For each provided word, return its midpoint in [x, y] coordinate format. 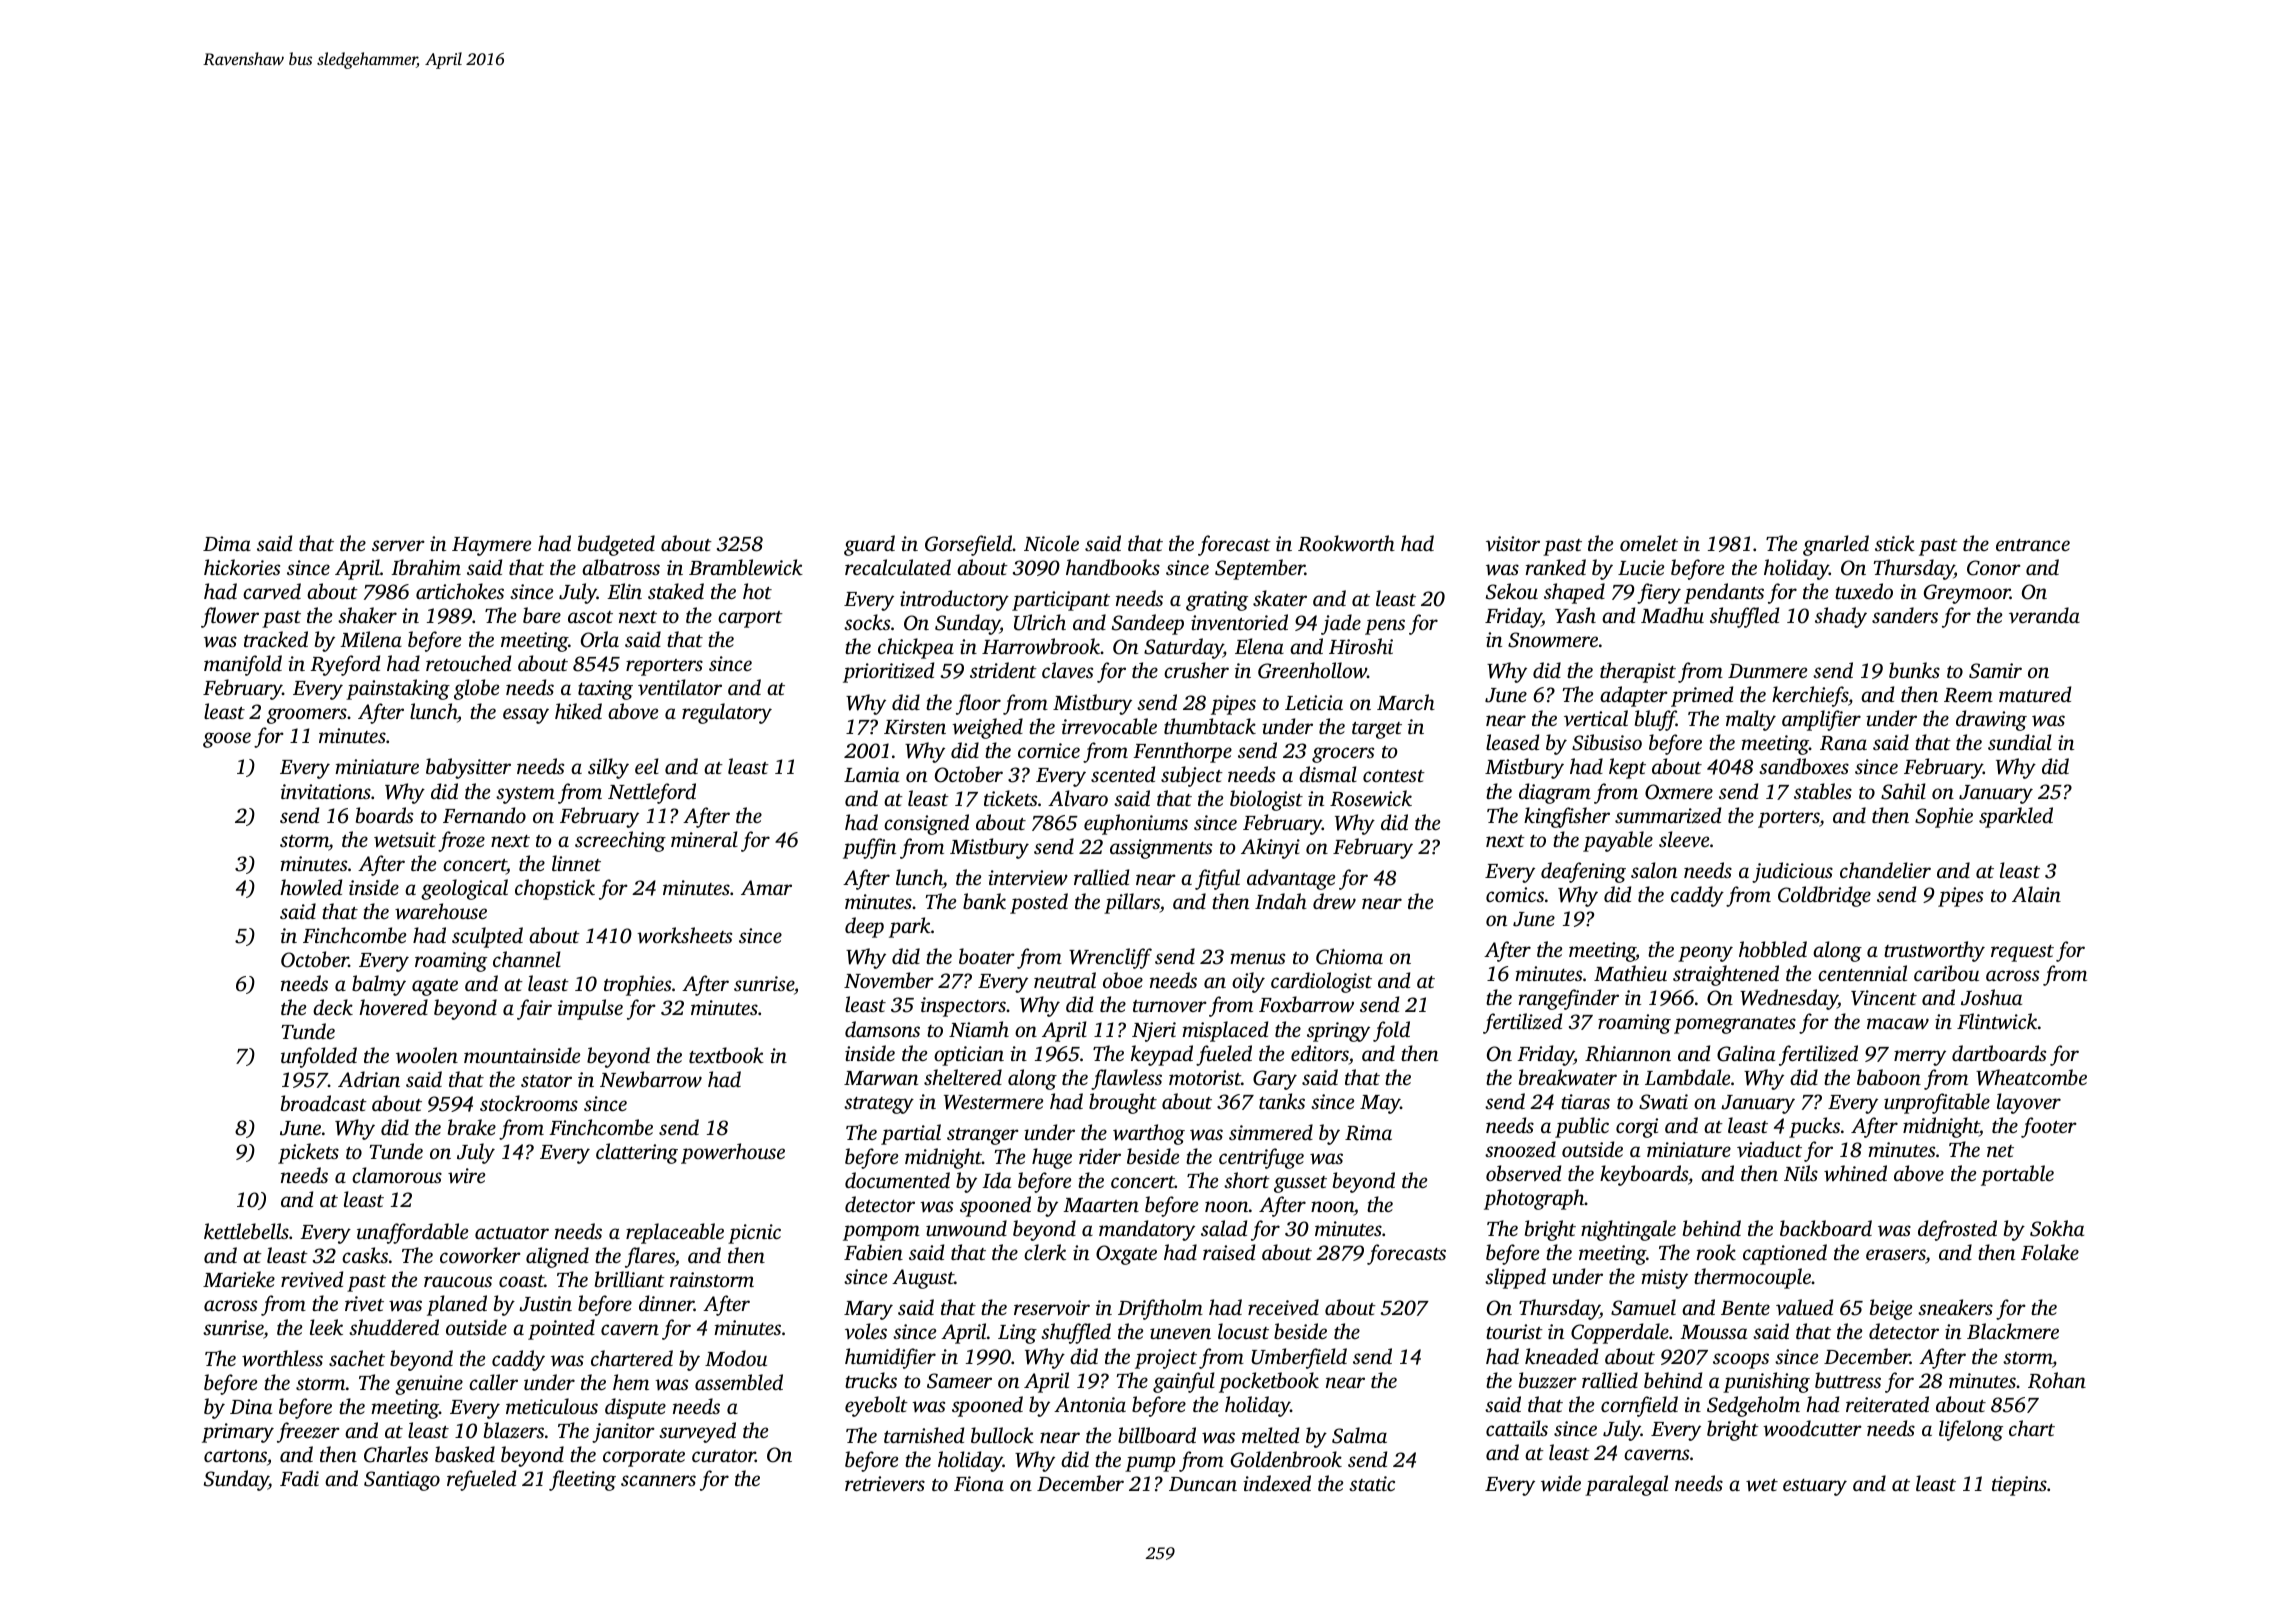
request [2022, 953]
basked [465, 1454]
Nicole [1051, 543]
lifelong [1971, 1430]
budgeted [616, 545]
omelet [1649, 543]
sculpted [487, 937]
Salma [1359, 1435]
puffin [869, 848]
